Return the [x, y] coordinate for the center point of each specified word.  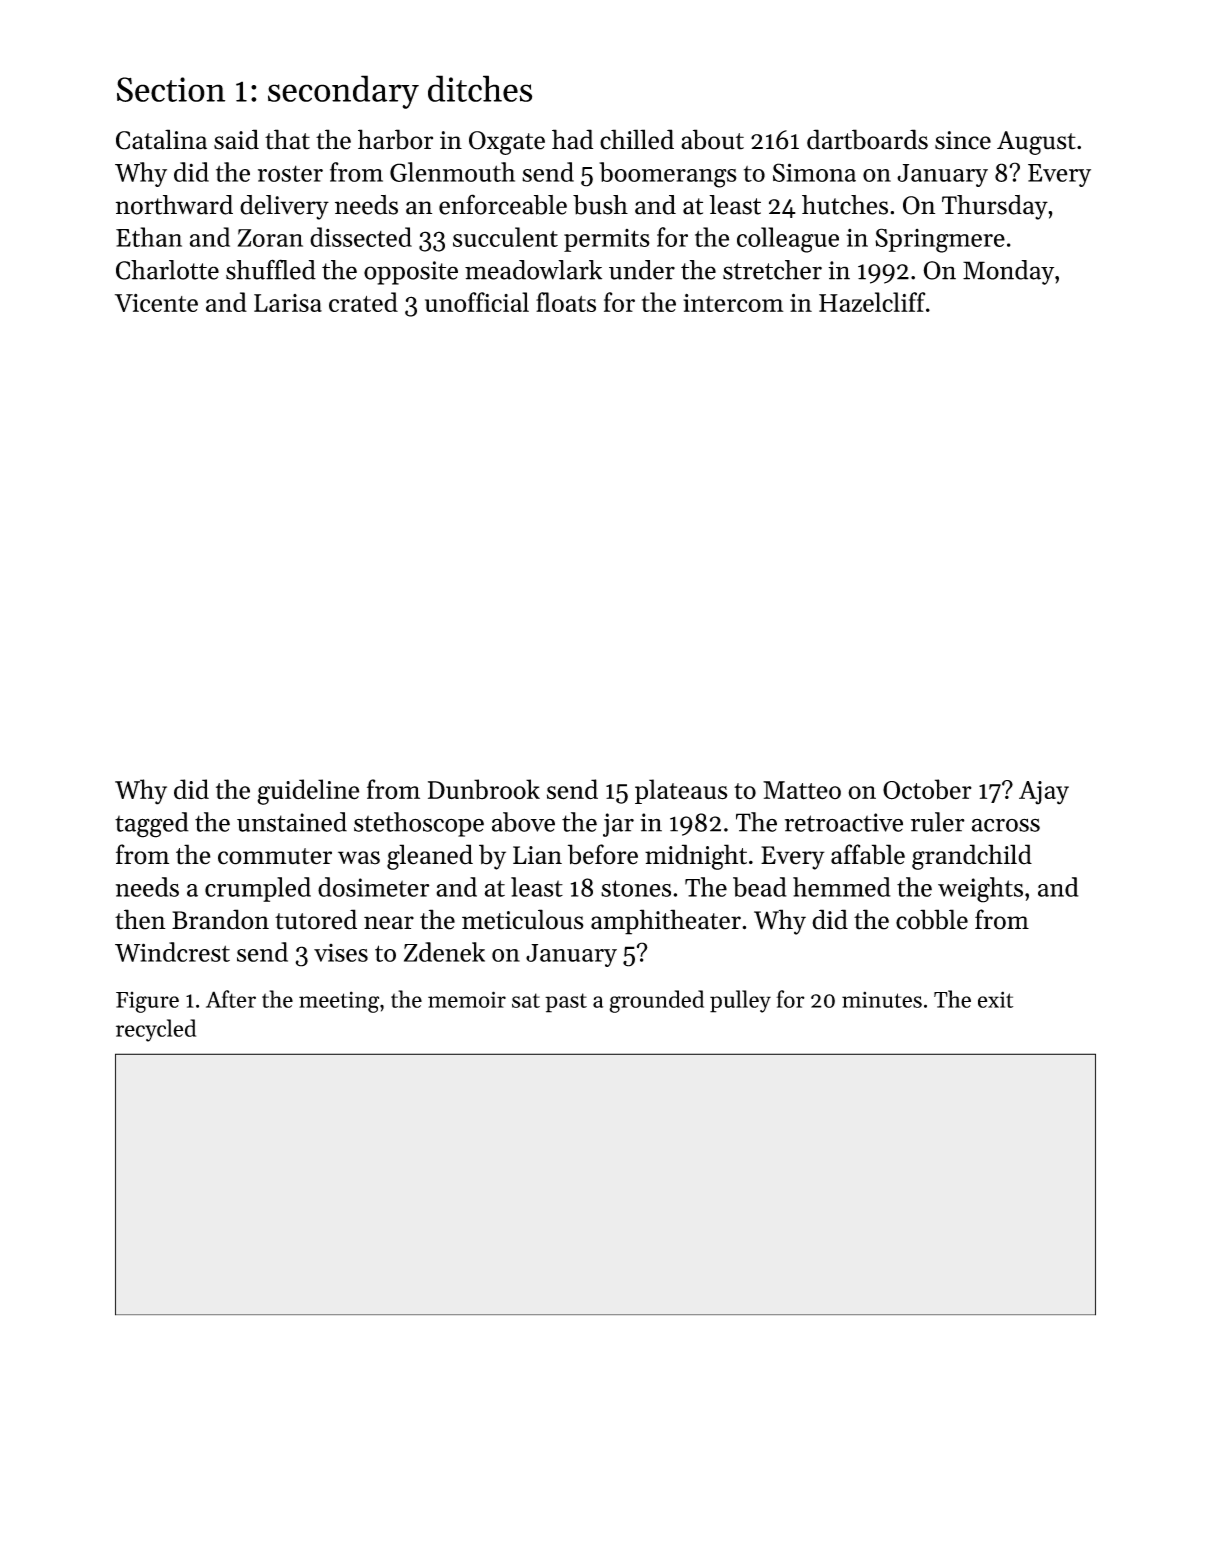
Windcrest [172, 952]
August [1036, 143]
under [642, 270]
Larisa [288, 303]
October [927, 789]
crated [363, 302]
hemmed [842, 887]
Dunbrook [484, 789]
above [523, 822]
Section [171, 89]
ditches [480, 88]
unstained [292, 822]
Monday [1008, 272]
